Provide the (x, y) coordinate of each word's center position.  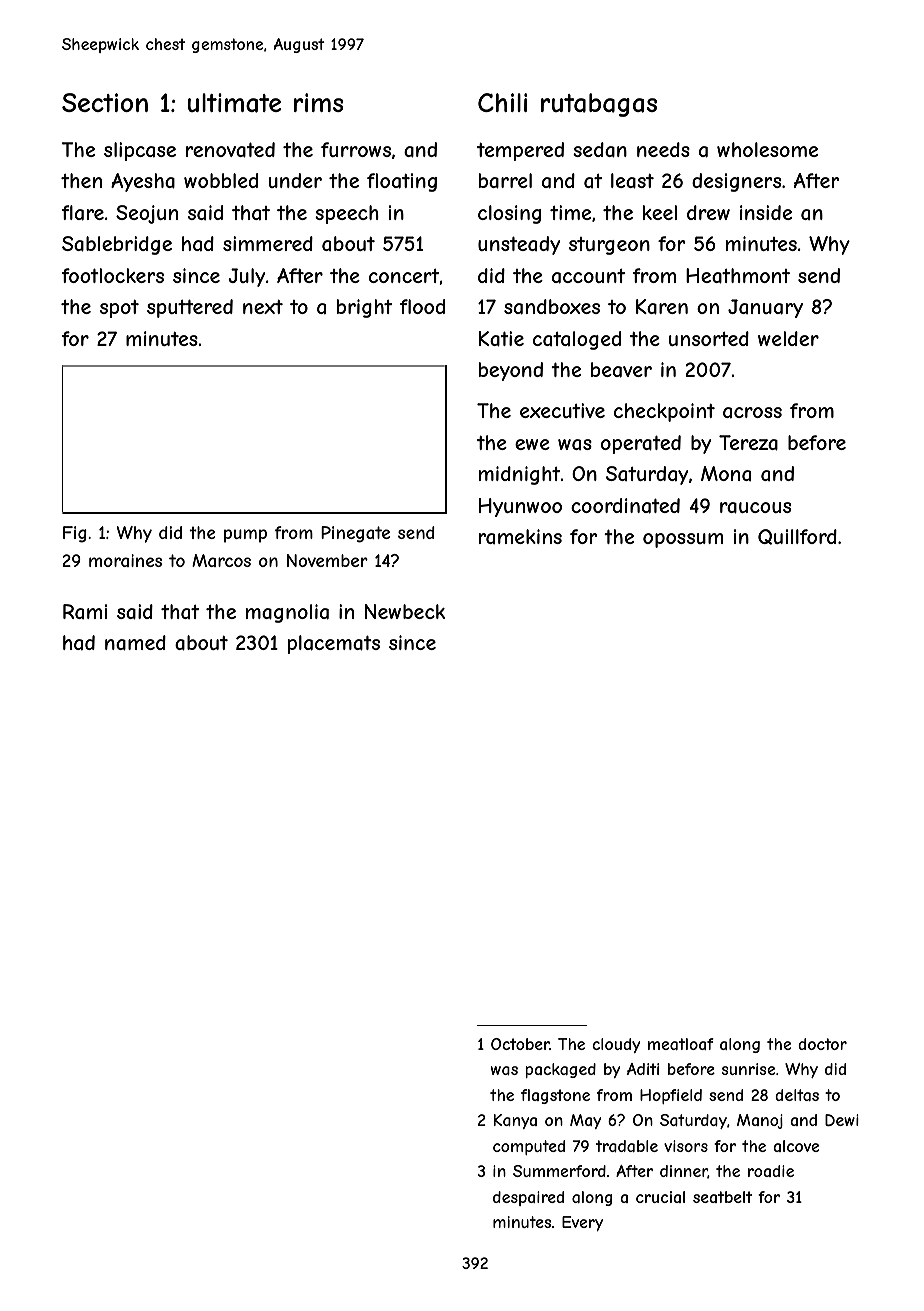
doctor (822, 1044)
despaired (528, 1198)
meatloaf (681, 1044)
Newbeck (405, 611)
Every (582, 1223)
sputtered (190, 308)
